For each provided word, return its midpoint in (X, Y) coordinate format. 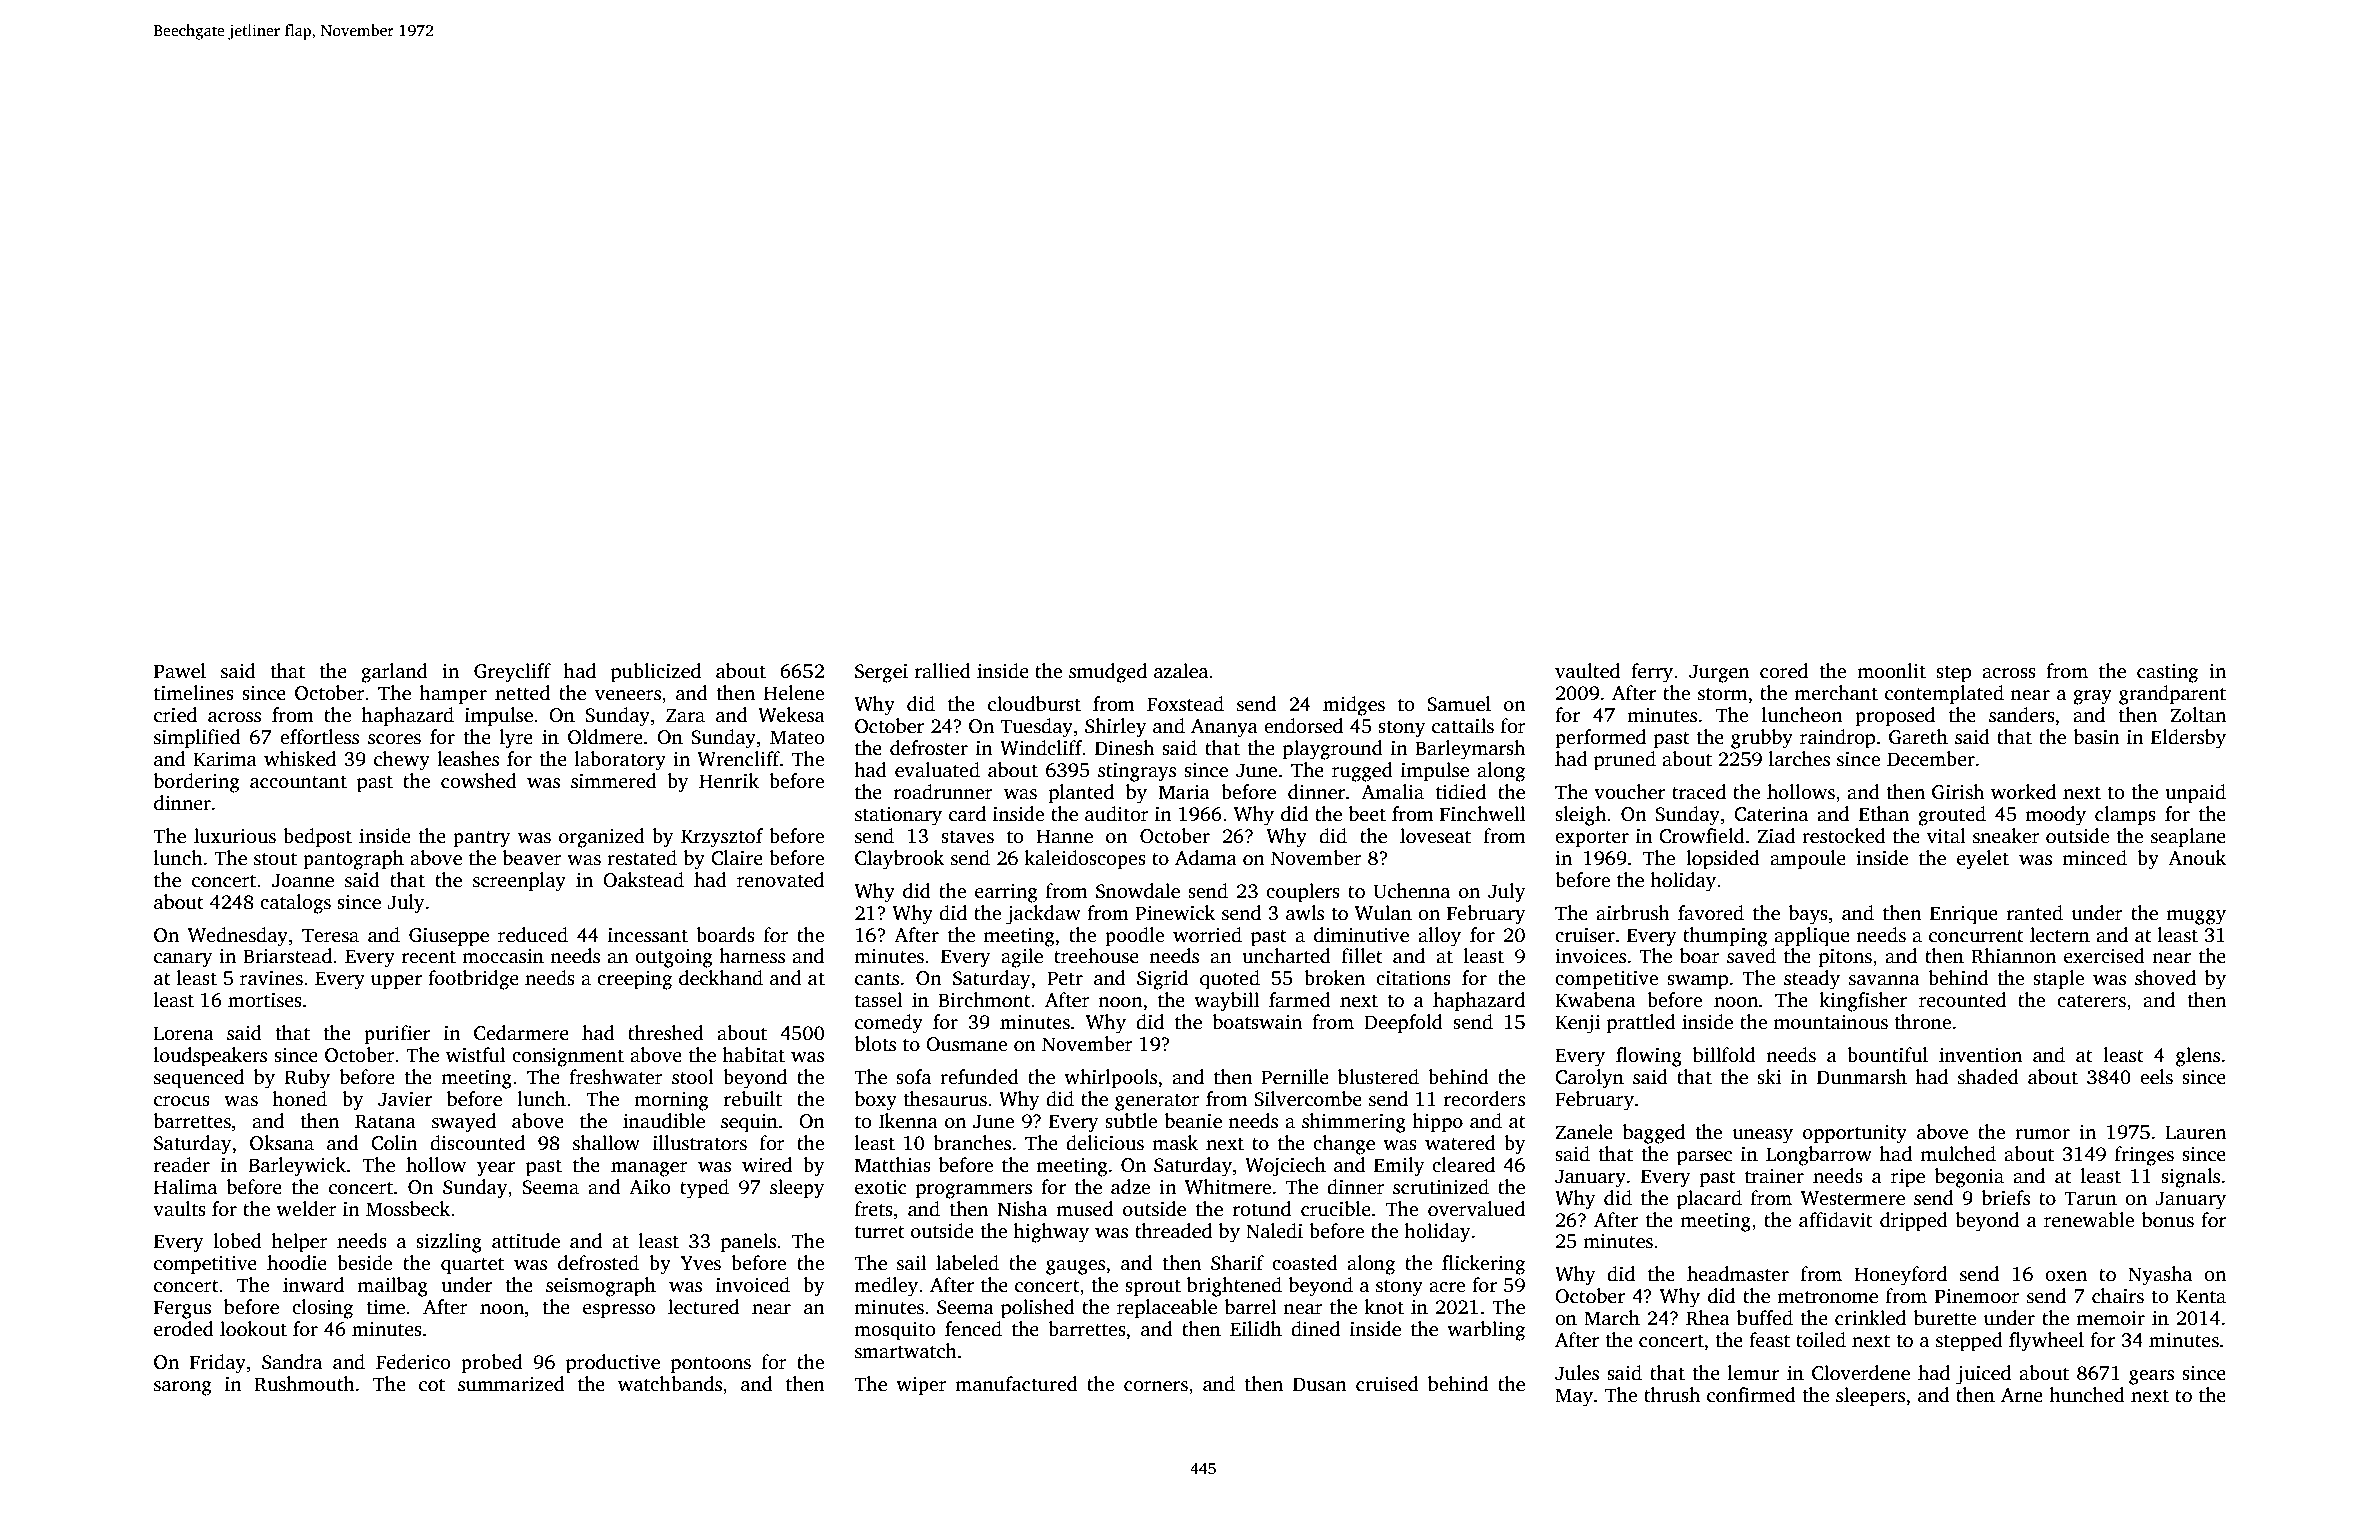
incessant (648, 935)
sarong (183, 1388)
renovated (780, 880)
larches (1799, 759)
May (1574, 1397)
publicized (656, 673)
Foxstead (1185, 704)
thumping (1725, 937)
